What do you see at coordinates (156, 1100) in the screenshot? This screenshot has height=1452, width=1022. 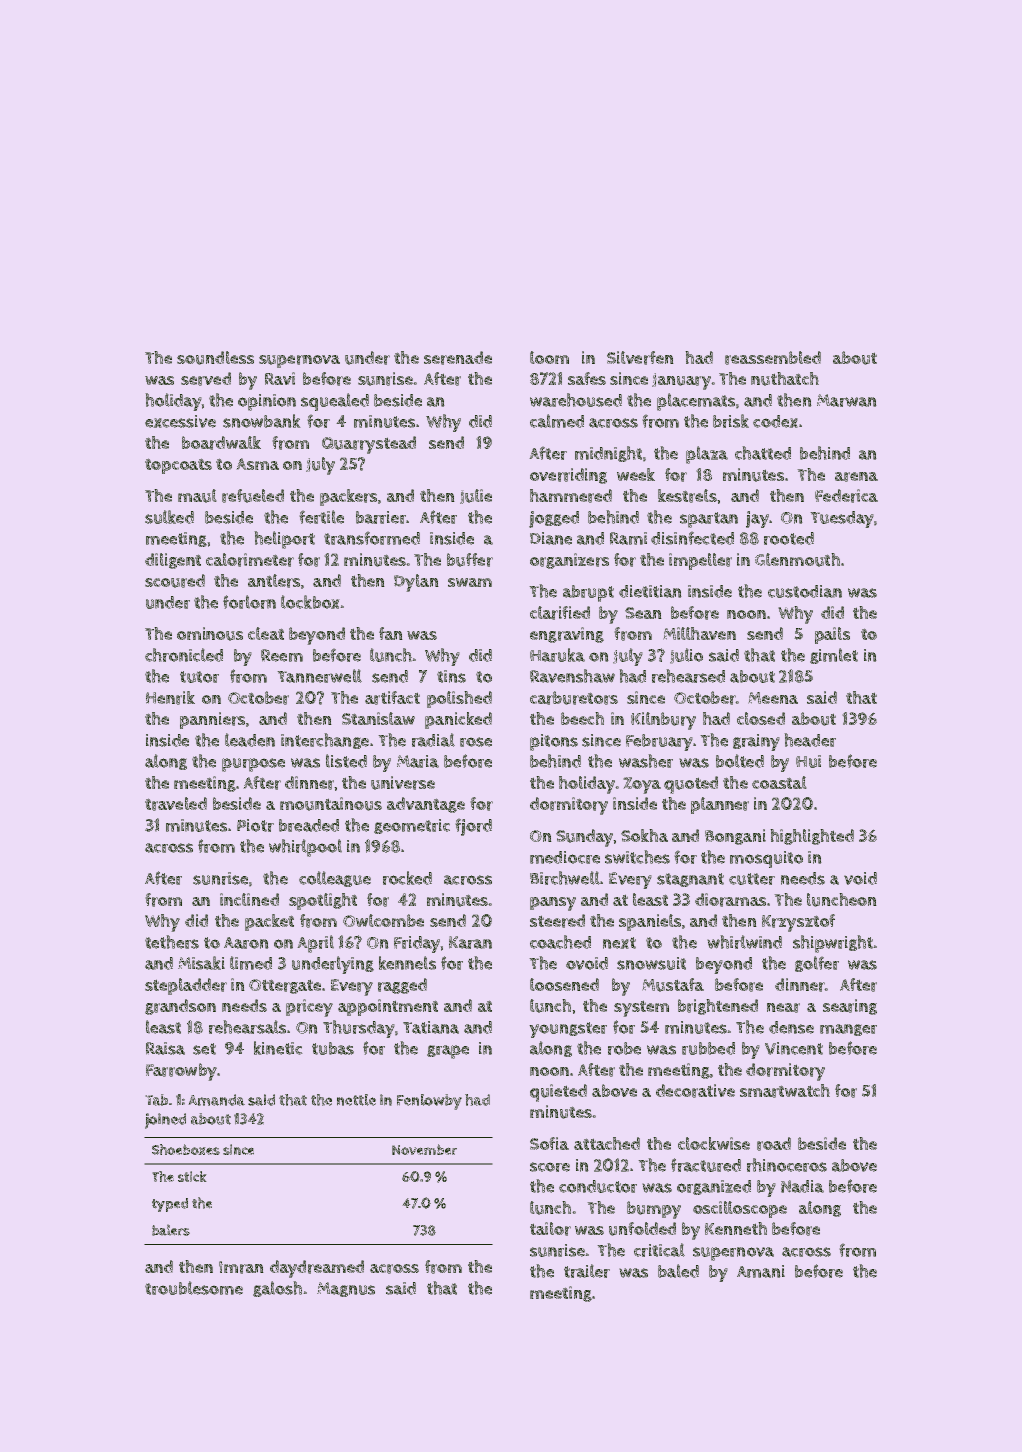 I see `Tab` at bounding box center [156, 1100].
